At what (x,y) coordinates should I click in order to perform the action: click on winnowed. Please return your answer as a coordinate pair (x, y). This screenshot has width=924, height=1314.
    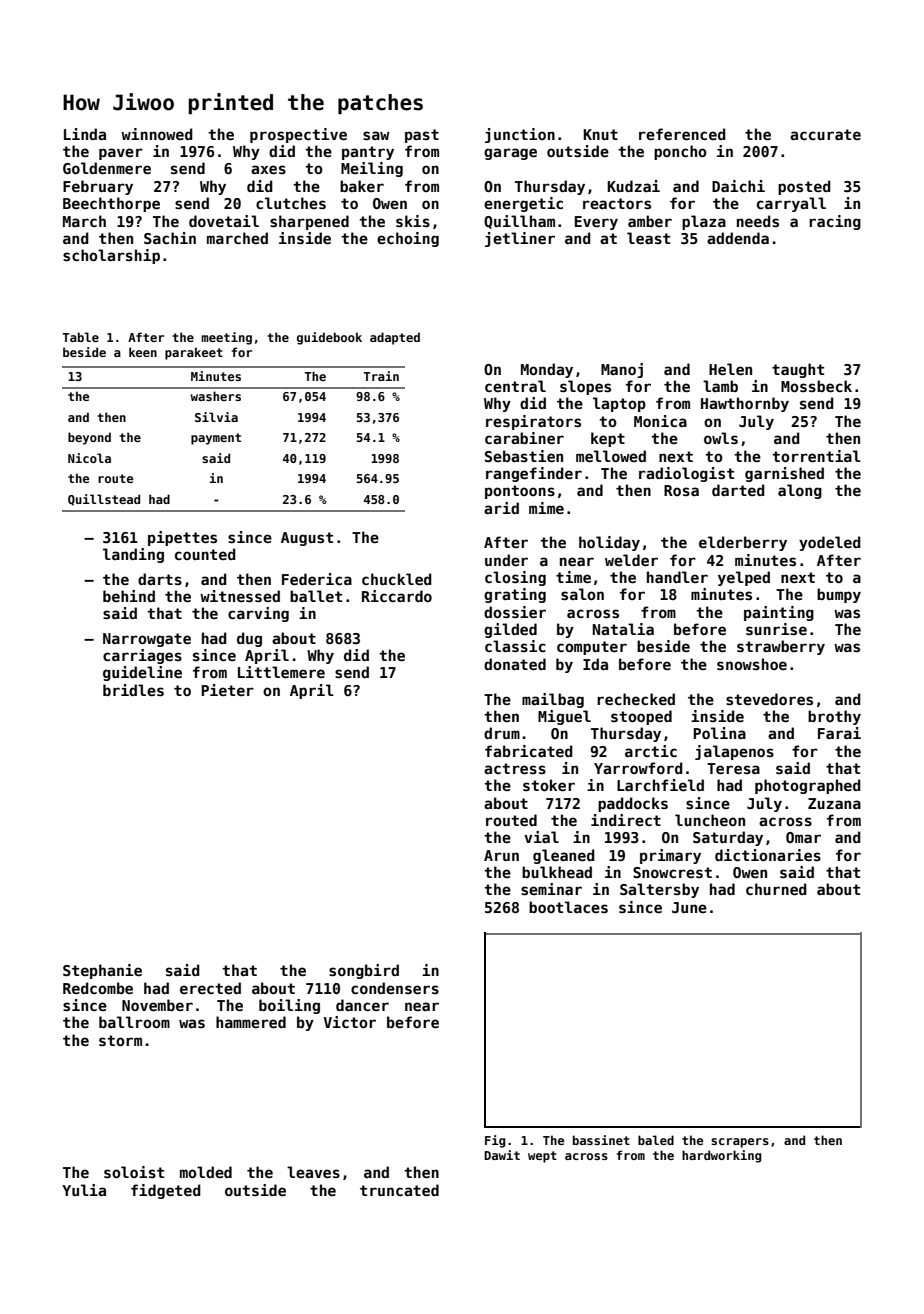
    Looking at the image, I should click on (157, 134).
